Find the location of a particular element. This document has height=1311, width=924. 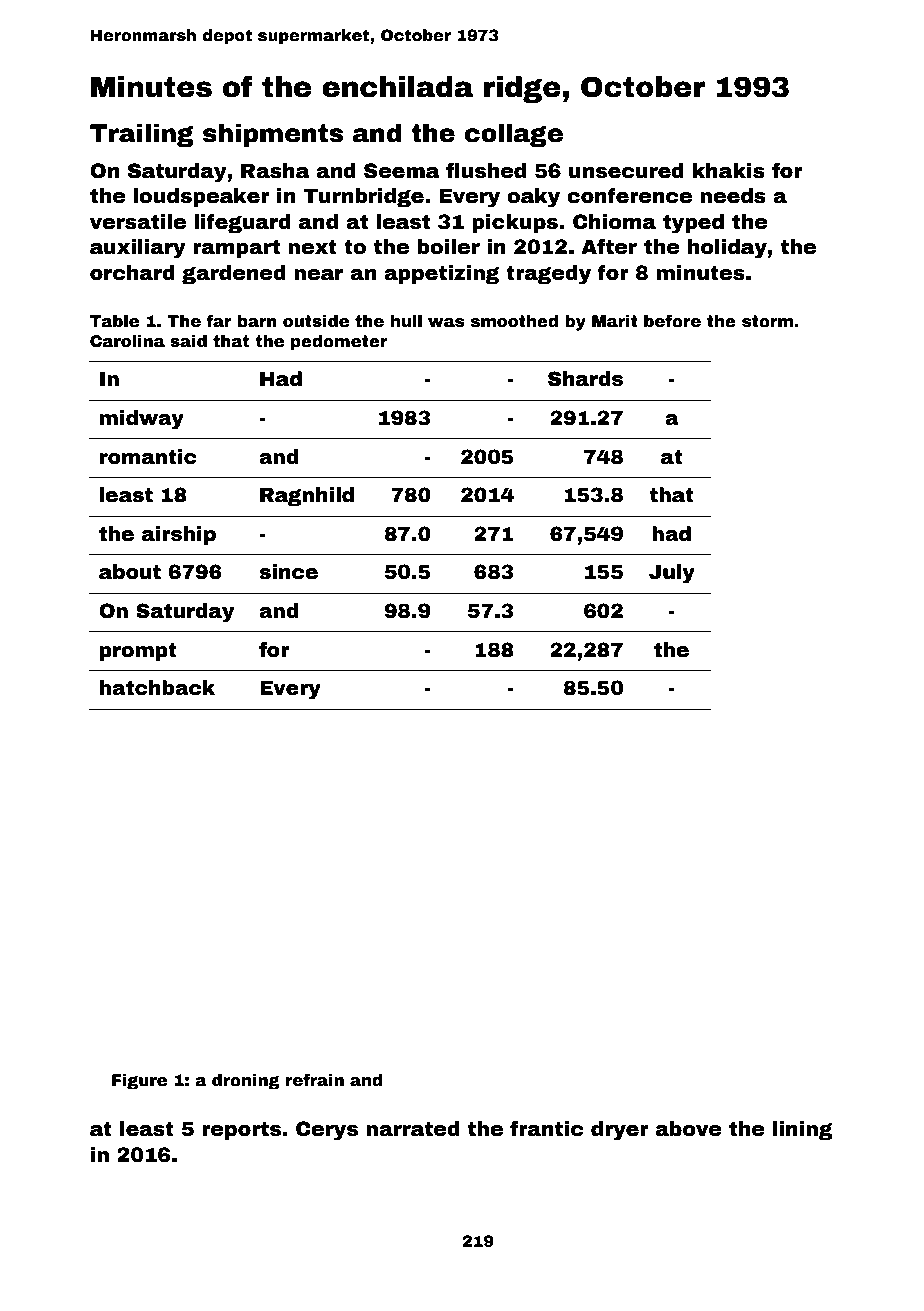

was is located at coordinates (446, 323).
